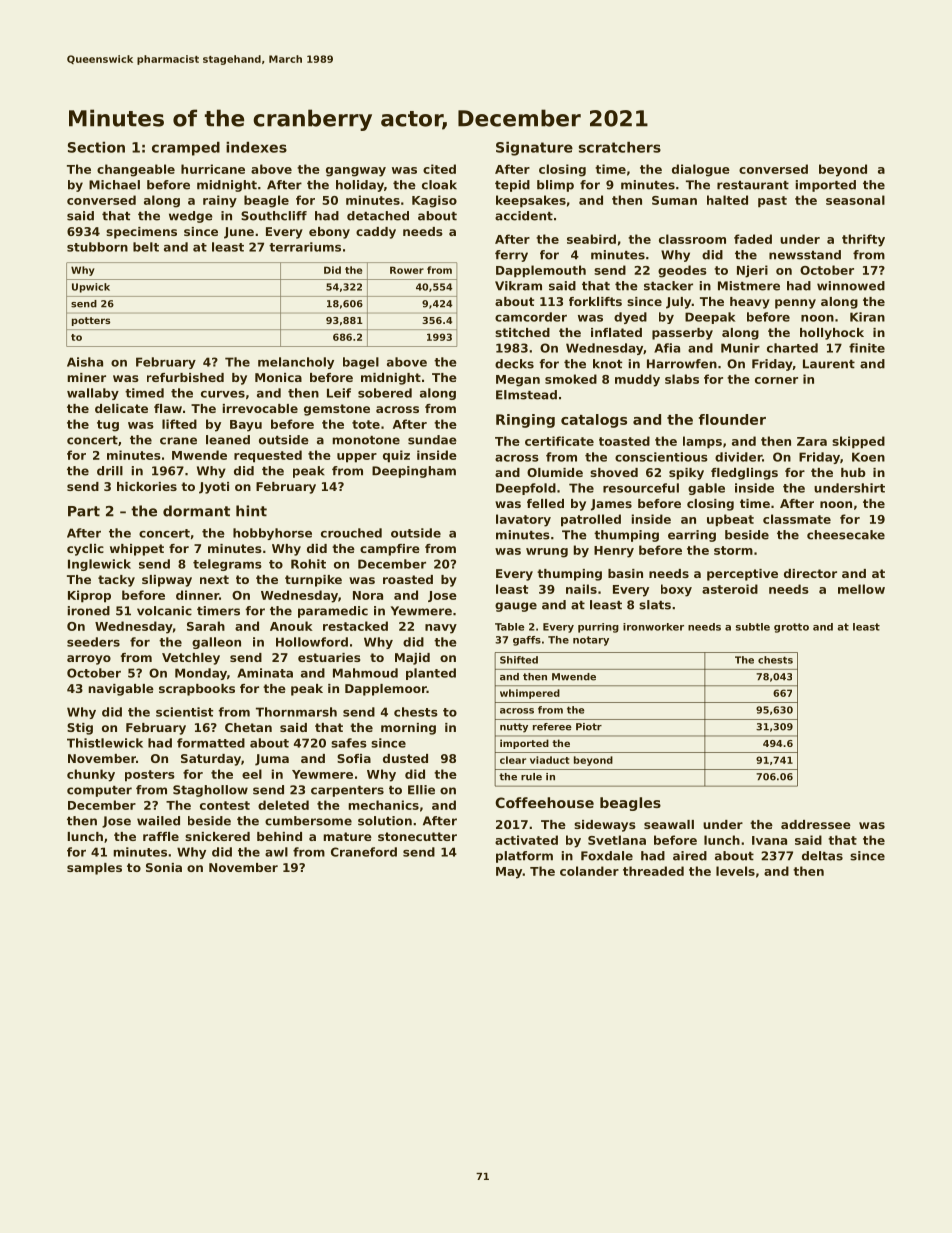 The height and width of the screenshot is (1233, 952). Describe the element at coordinates (312, 642) in the screenshot. I see `Hollowford` at that location.
